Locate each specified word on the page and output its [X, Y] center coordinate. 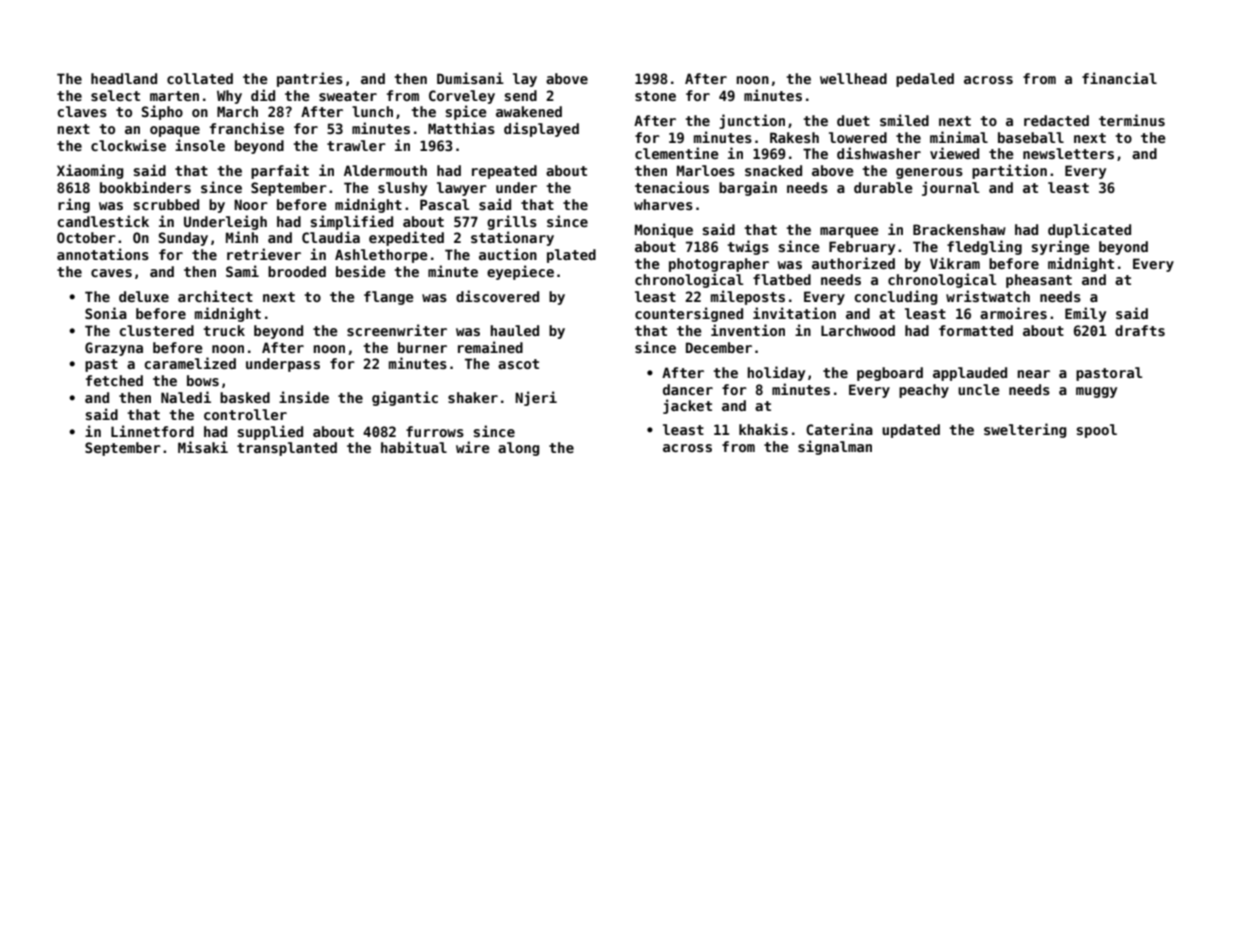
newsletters [1068, 153]
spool [1097, 431]
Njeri [536, 398]
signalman [835, 447]
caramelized [190, 363]
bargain [748, 188]
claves [82, 111]
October [86, 237]
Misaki [203, 447]
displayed [541, 129]
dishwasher [879, 153]
